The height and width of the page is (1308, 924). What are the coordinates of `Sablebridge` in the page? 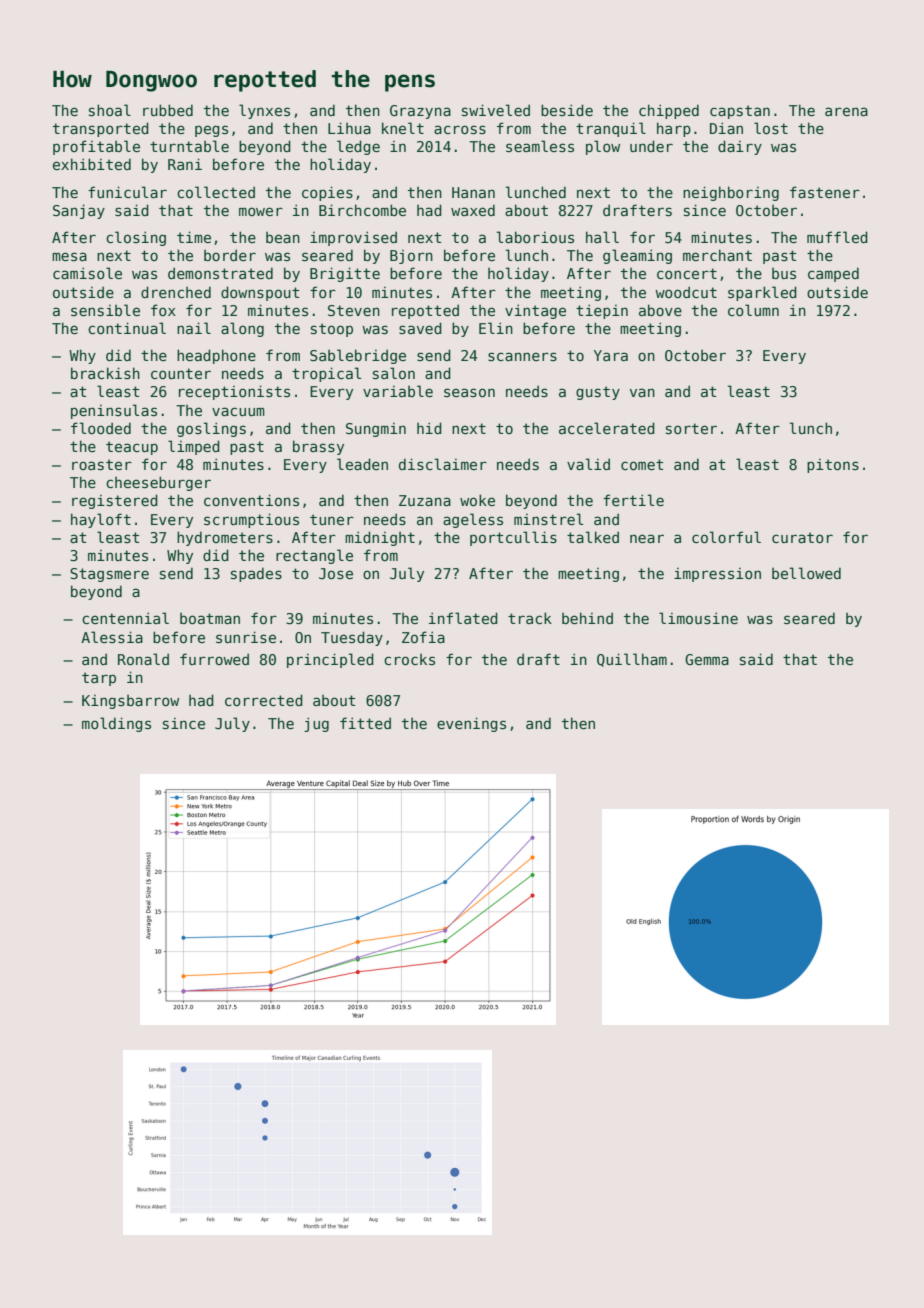 It's located at (358, 356).
